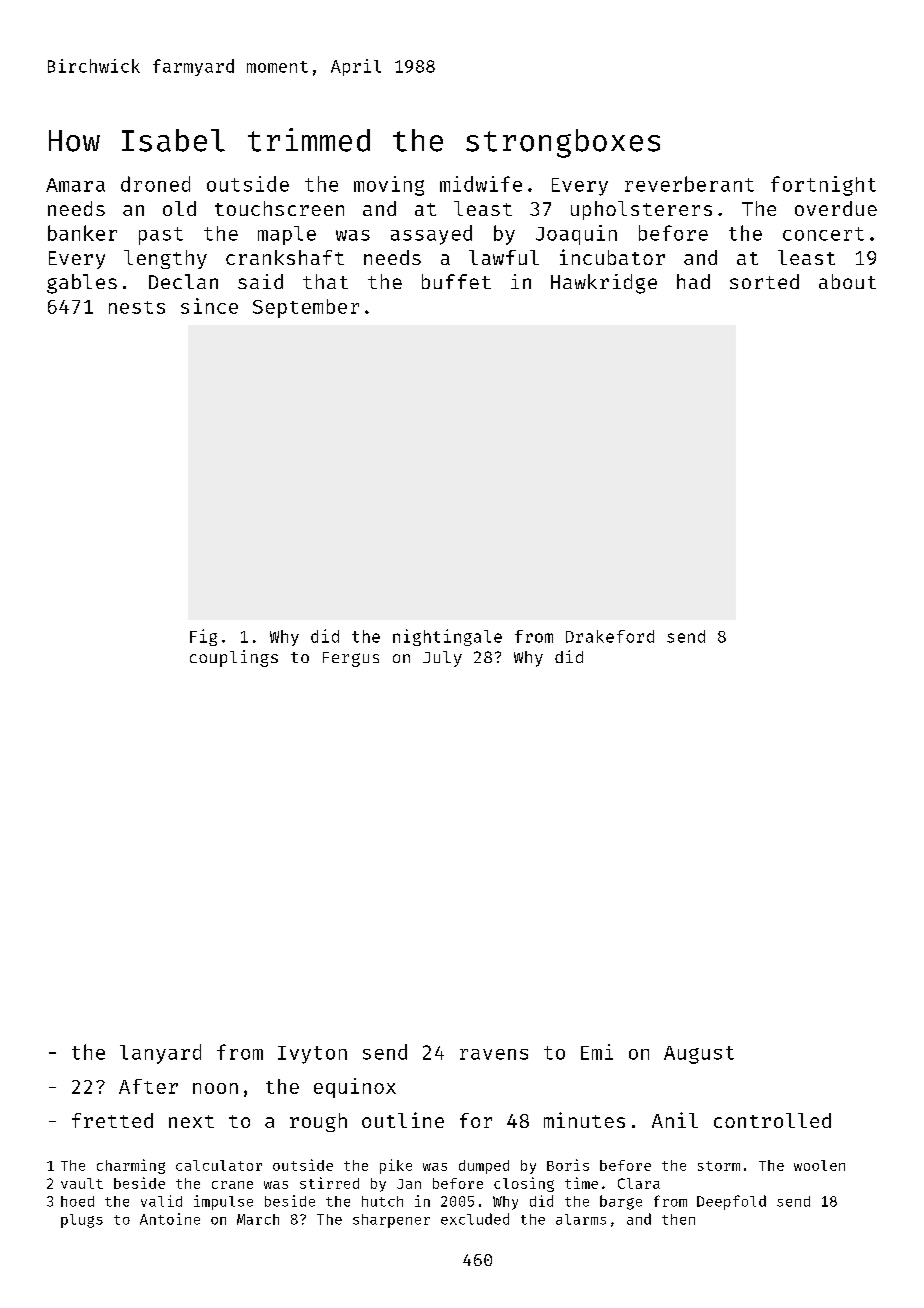  I want to click on July, so click(442, 659).
